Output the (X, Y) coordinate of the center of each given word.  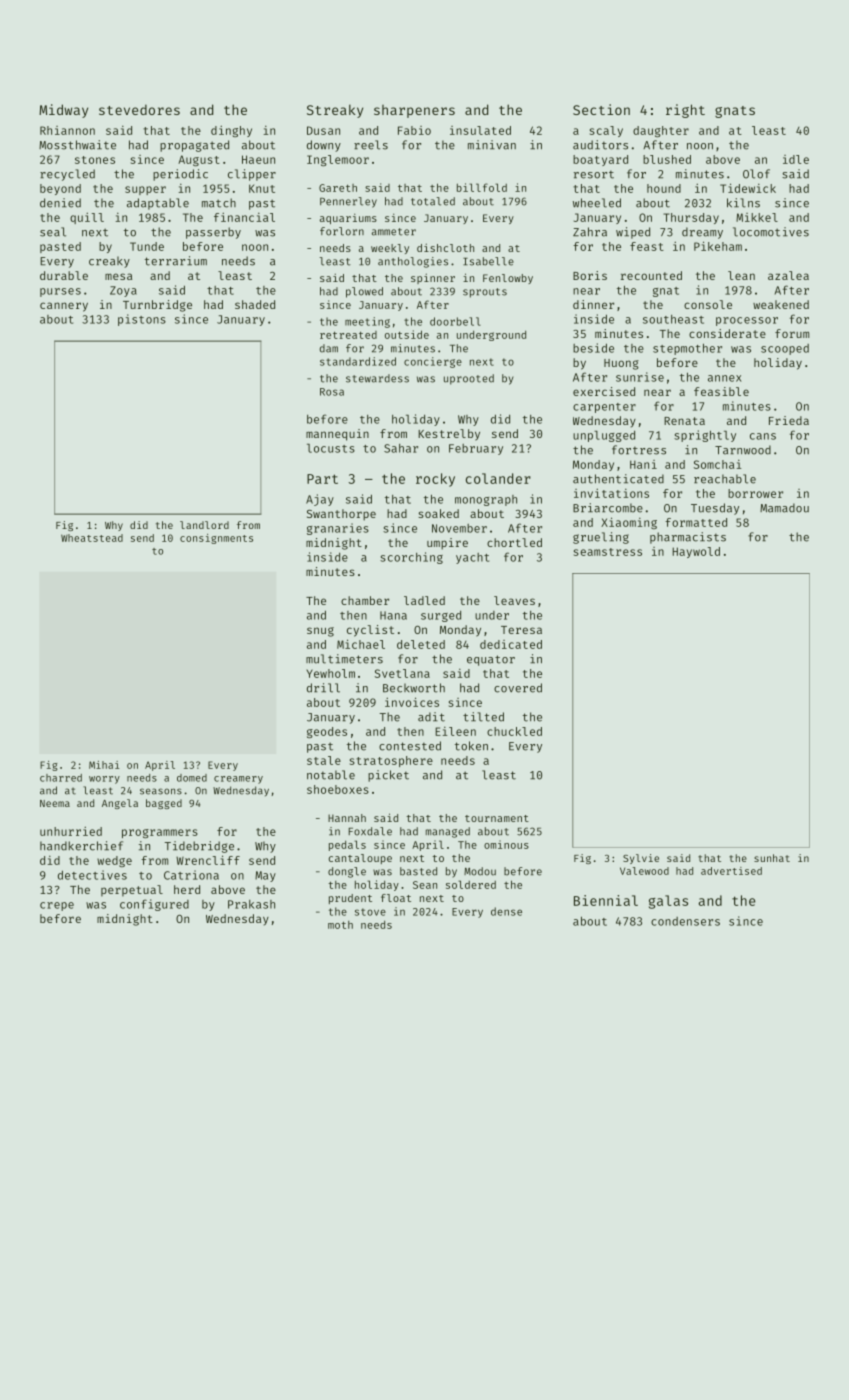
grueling (601, 538)
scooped (785, 349)
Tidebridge (199, 847)
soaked (438, 513)
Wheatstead (92, 538)
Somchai (717, 464)
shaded (255, 304)
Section (601, 109)
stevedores (139, 109)
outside (407, 334)
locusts (331, 448)
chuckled (514, 731)
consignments (216, 539)
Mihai (104, 765)
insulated (480, 130)
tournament (497, 818)
